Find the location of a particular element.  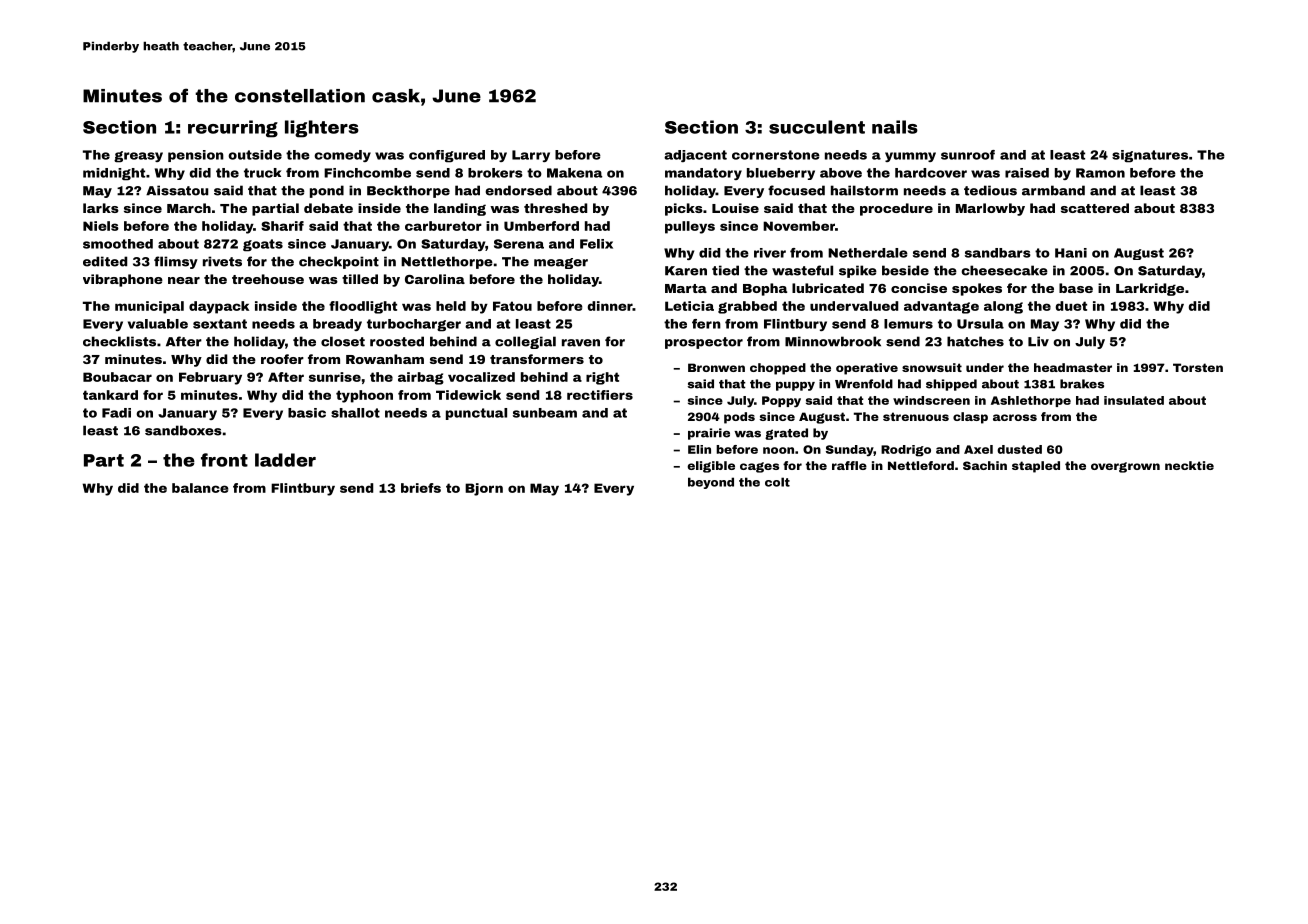

succulent is located at coordinates (817, 127).
